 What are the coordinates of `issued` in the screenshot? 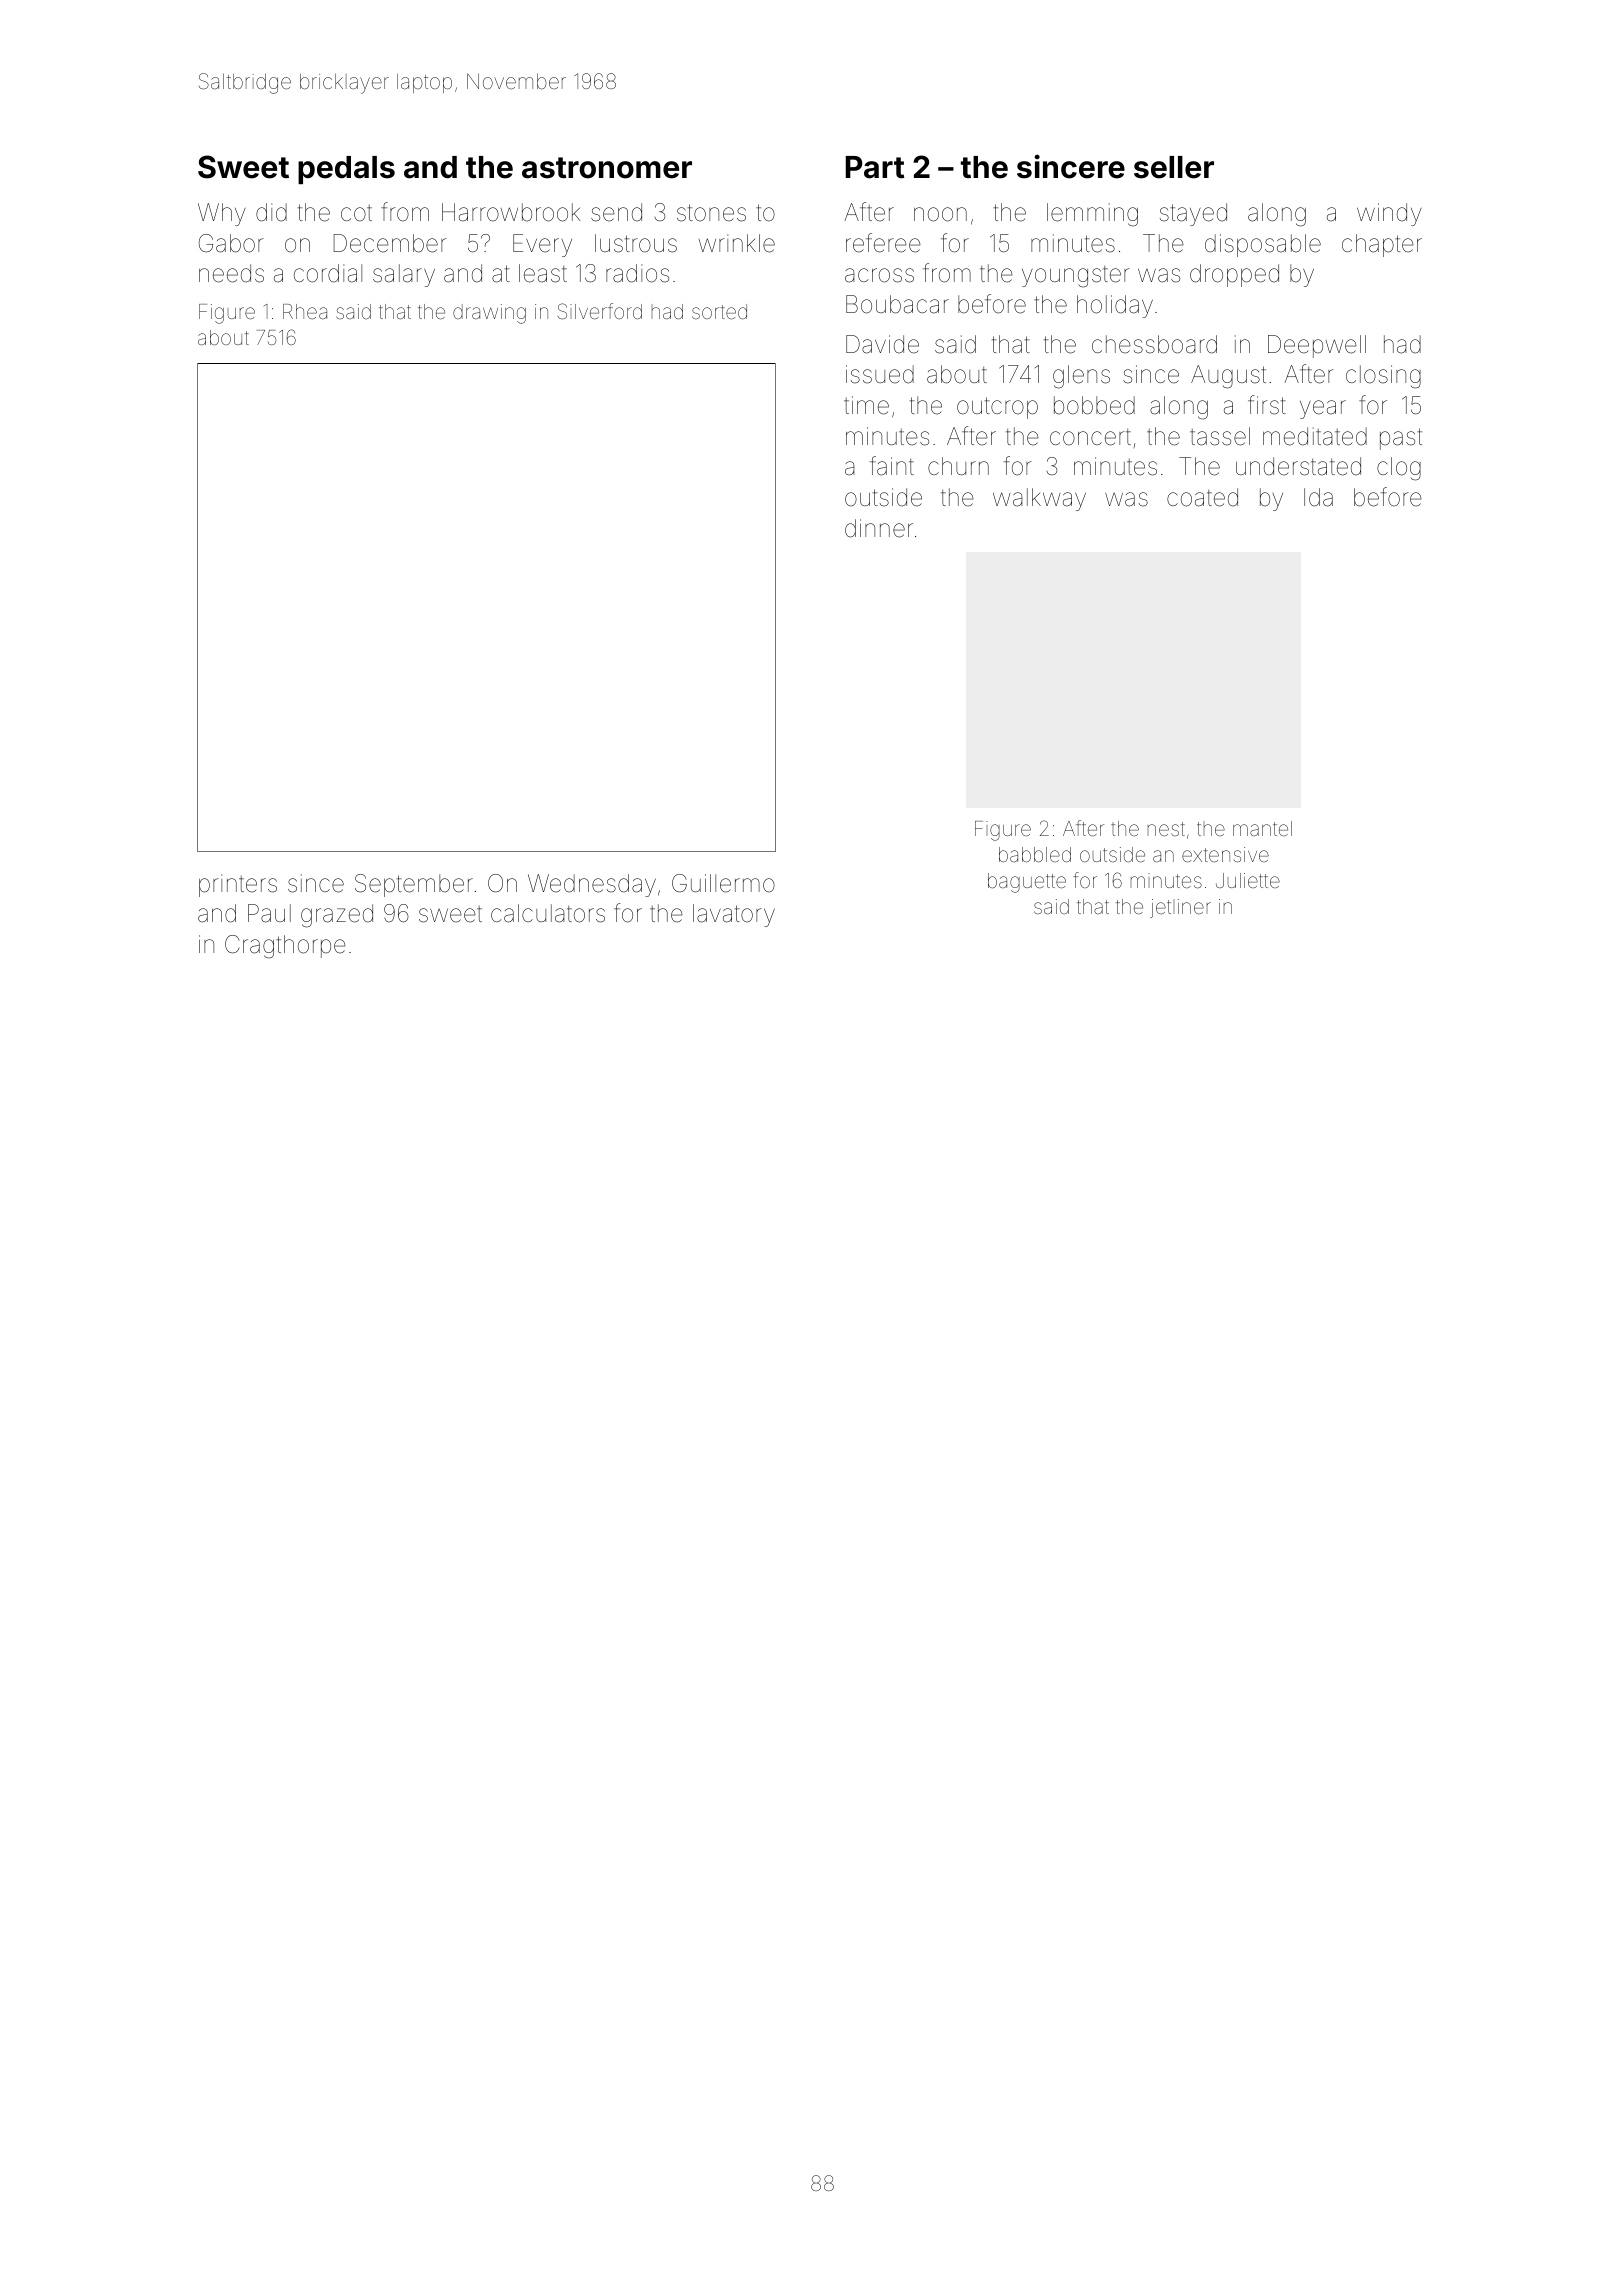 It's located at (880, 374).
